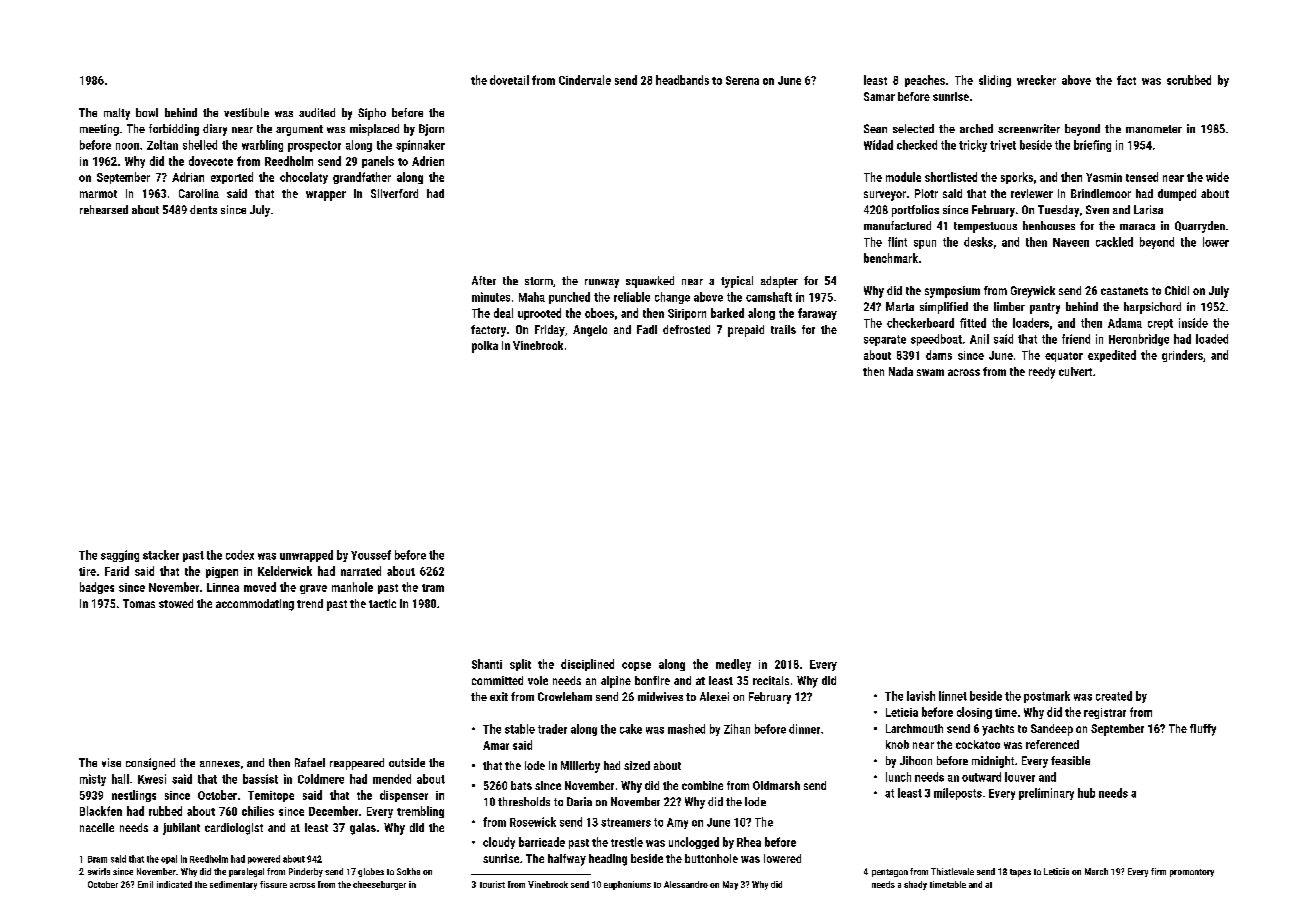 The width and height of the image is (1308, 924). Describe the element at coordinates (733, 665) in the image. I see `medley` at that location.
